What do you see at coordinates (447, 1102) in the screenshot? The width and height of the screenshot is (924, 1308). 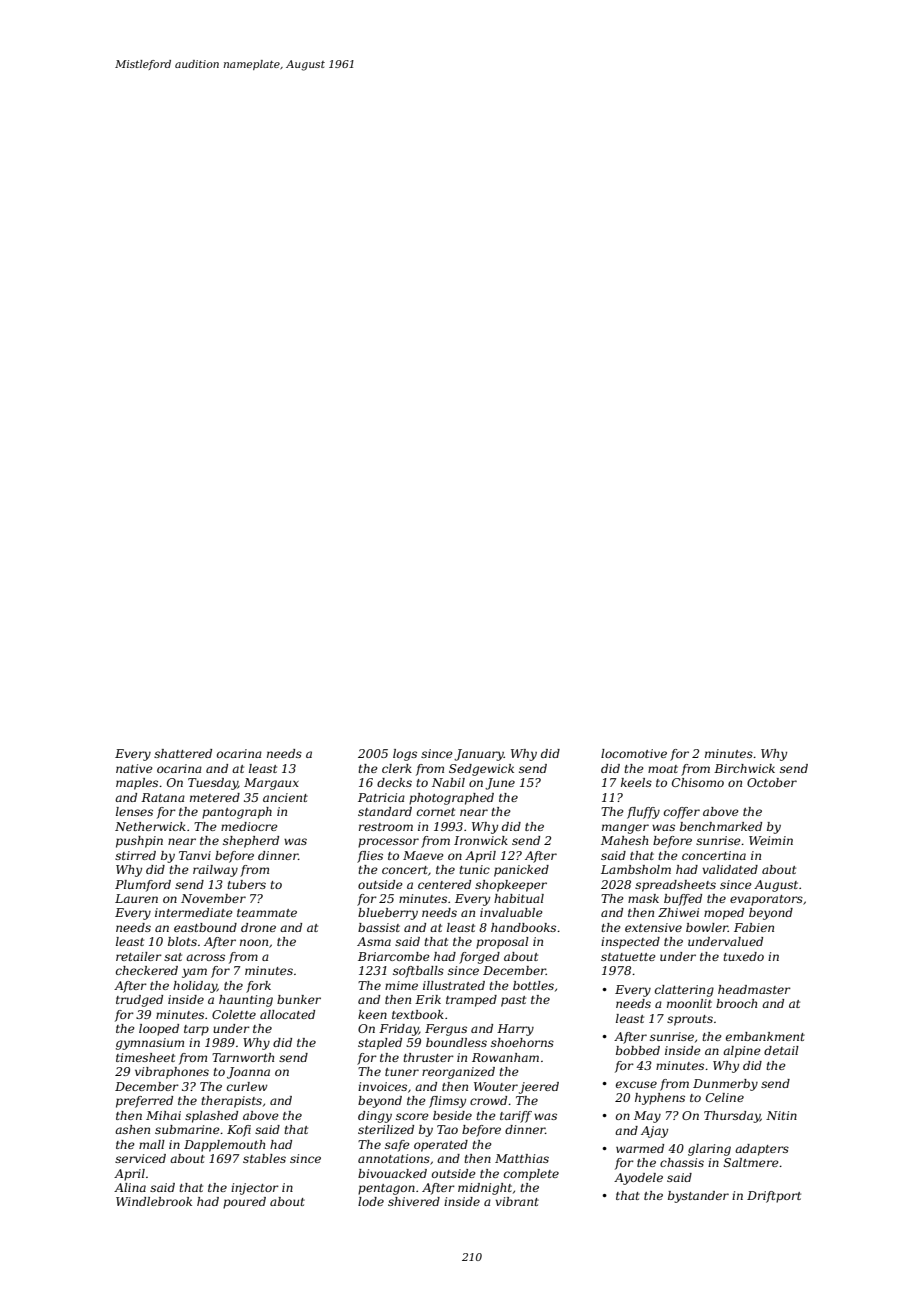 I see `flimsy` at bounding box center [447, 1102].
